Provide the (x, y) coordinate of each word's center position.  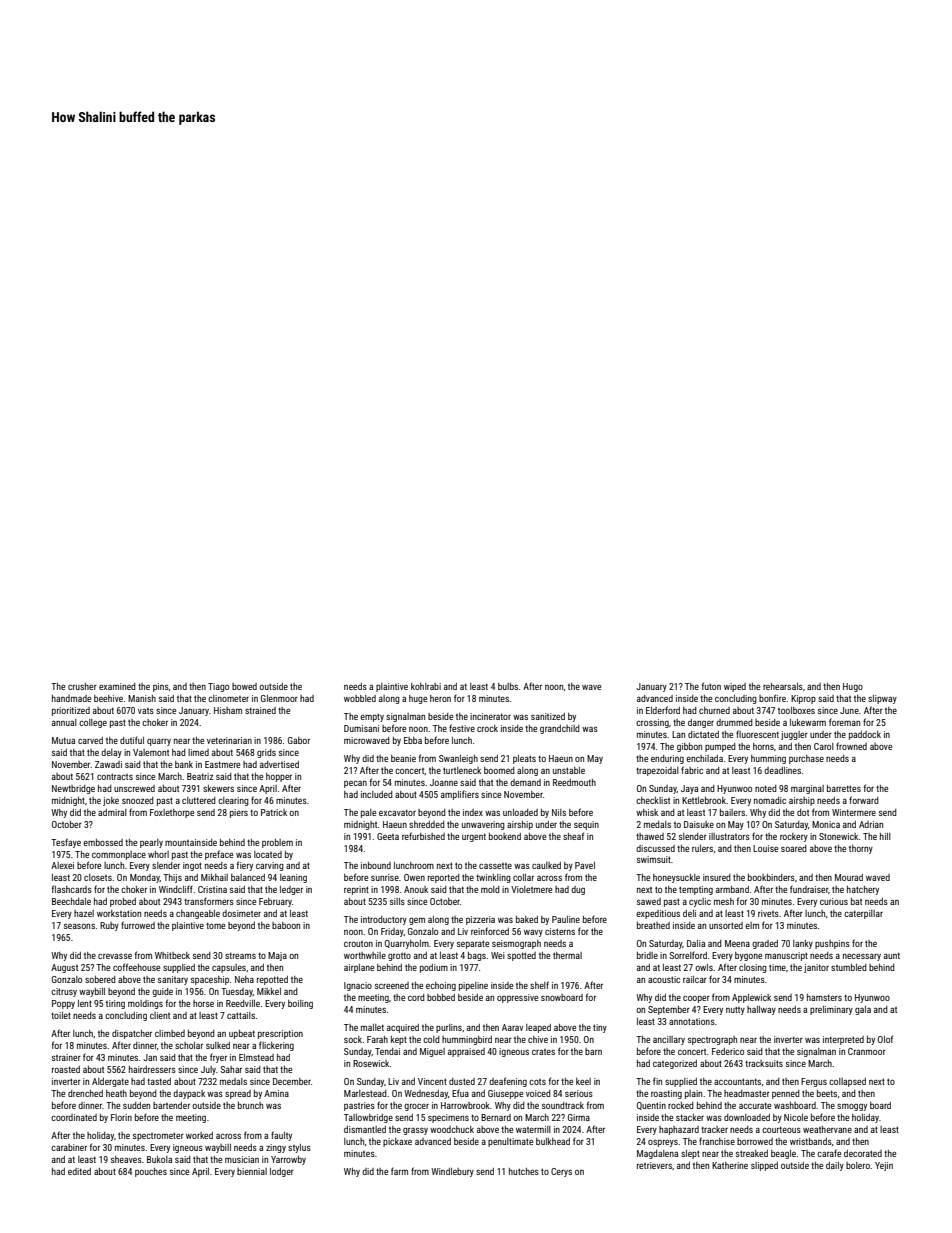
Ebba (413, 740)
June (849, 710)
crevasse (115, 956)
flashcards (72, 889)
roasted (66, 1069)
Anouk (416, 889)
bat (856, 901)
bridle (647, 955)
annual (64, 722)
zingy (276, 1148)
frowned (851, 746)
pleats (524, 759)
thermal (567, 955)
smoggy (852, 1107)
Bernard (496, 1117)
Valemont (151, 752)
